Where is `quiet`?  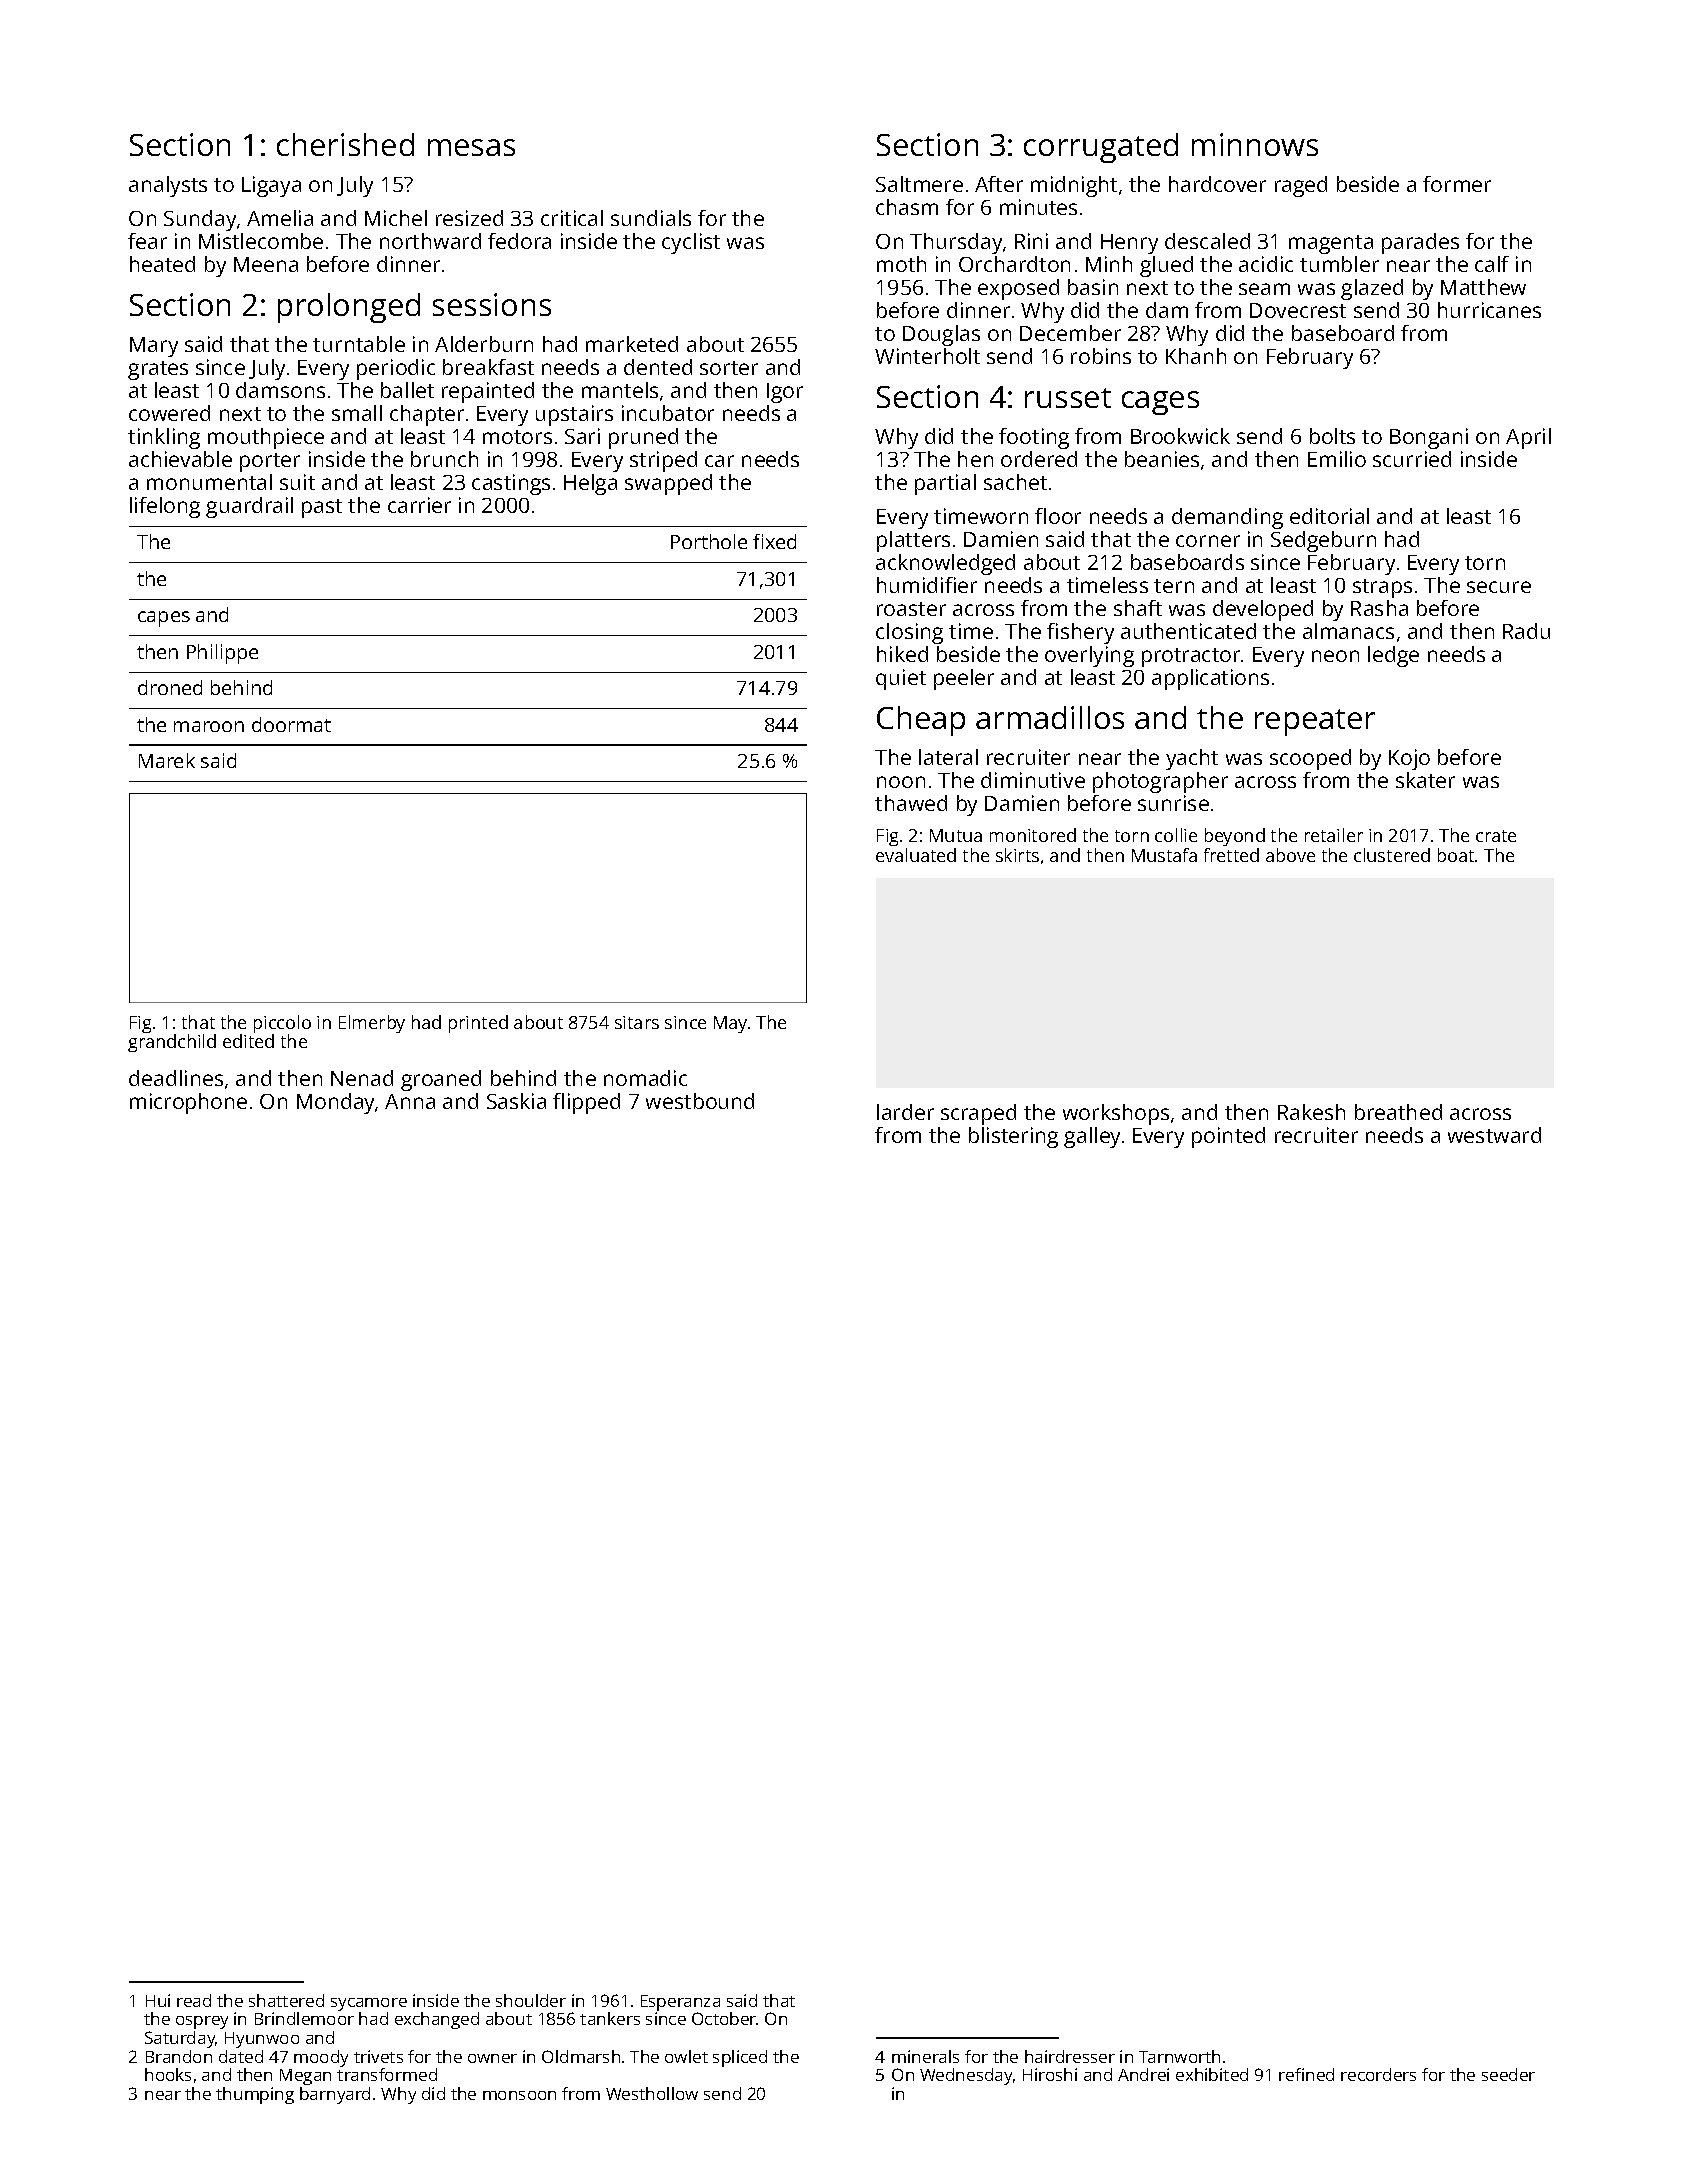 quiet is located at coordinates (901, 679).
